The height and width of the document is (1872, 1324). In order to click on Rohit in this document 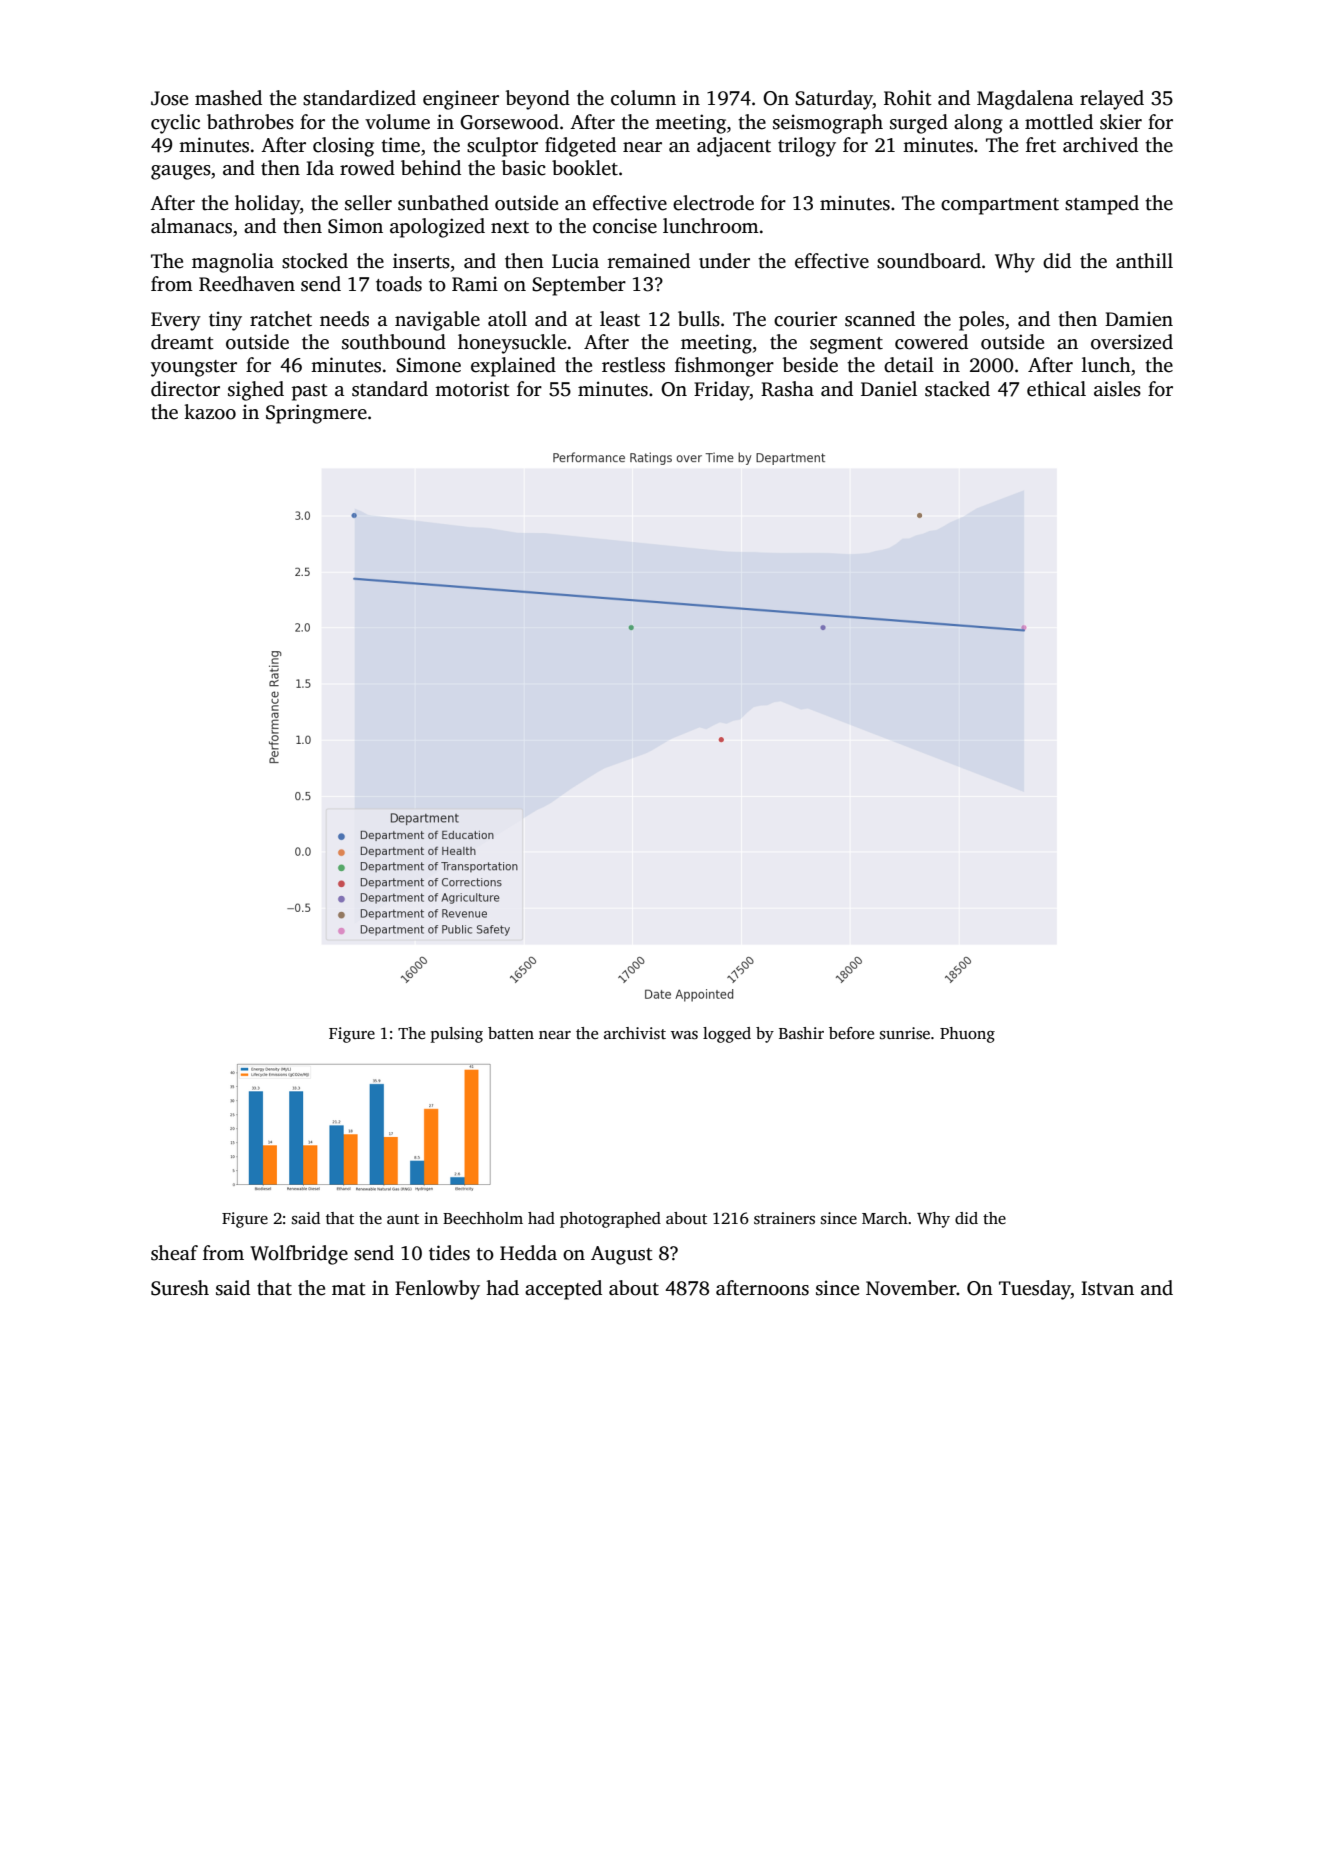, I will do `click(908, 98)`.
